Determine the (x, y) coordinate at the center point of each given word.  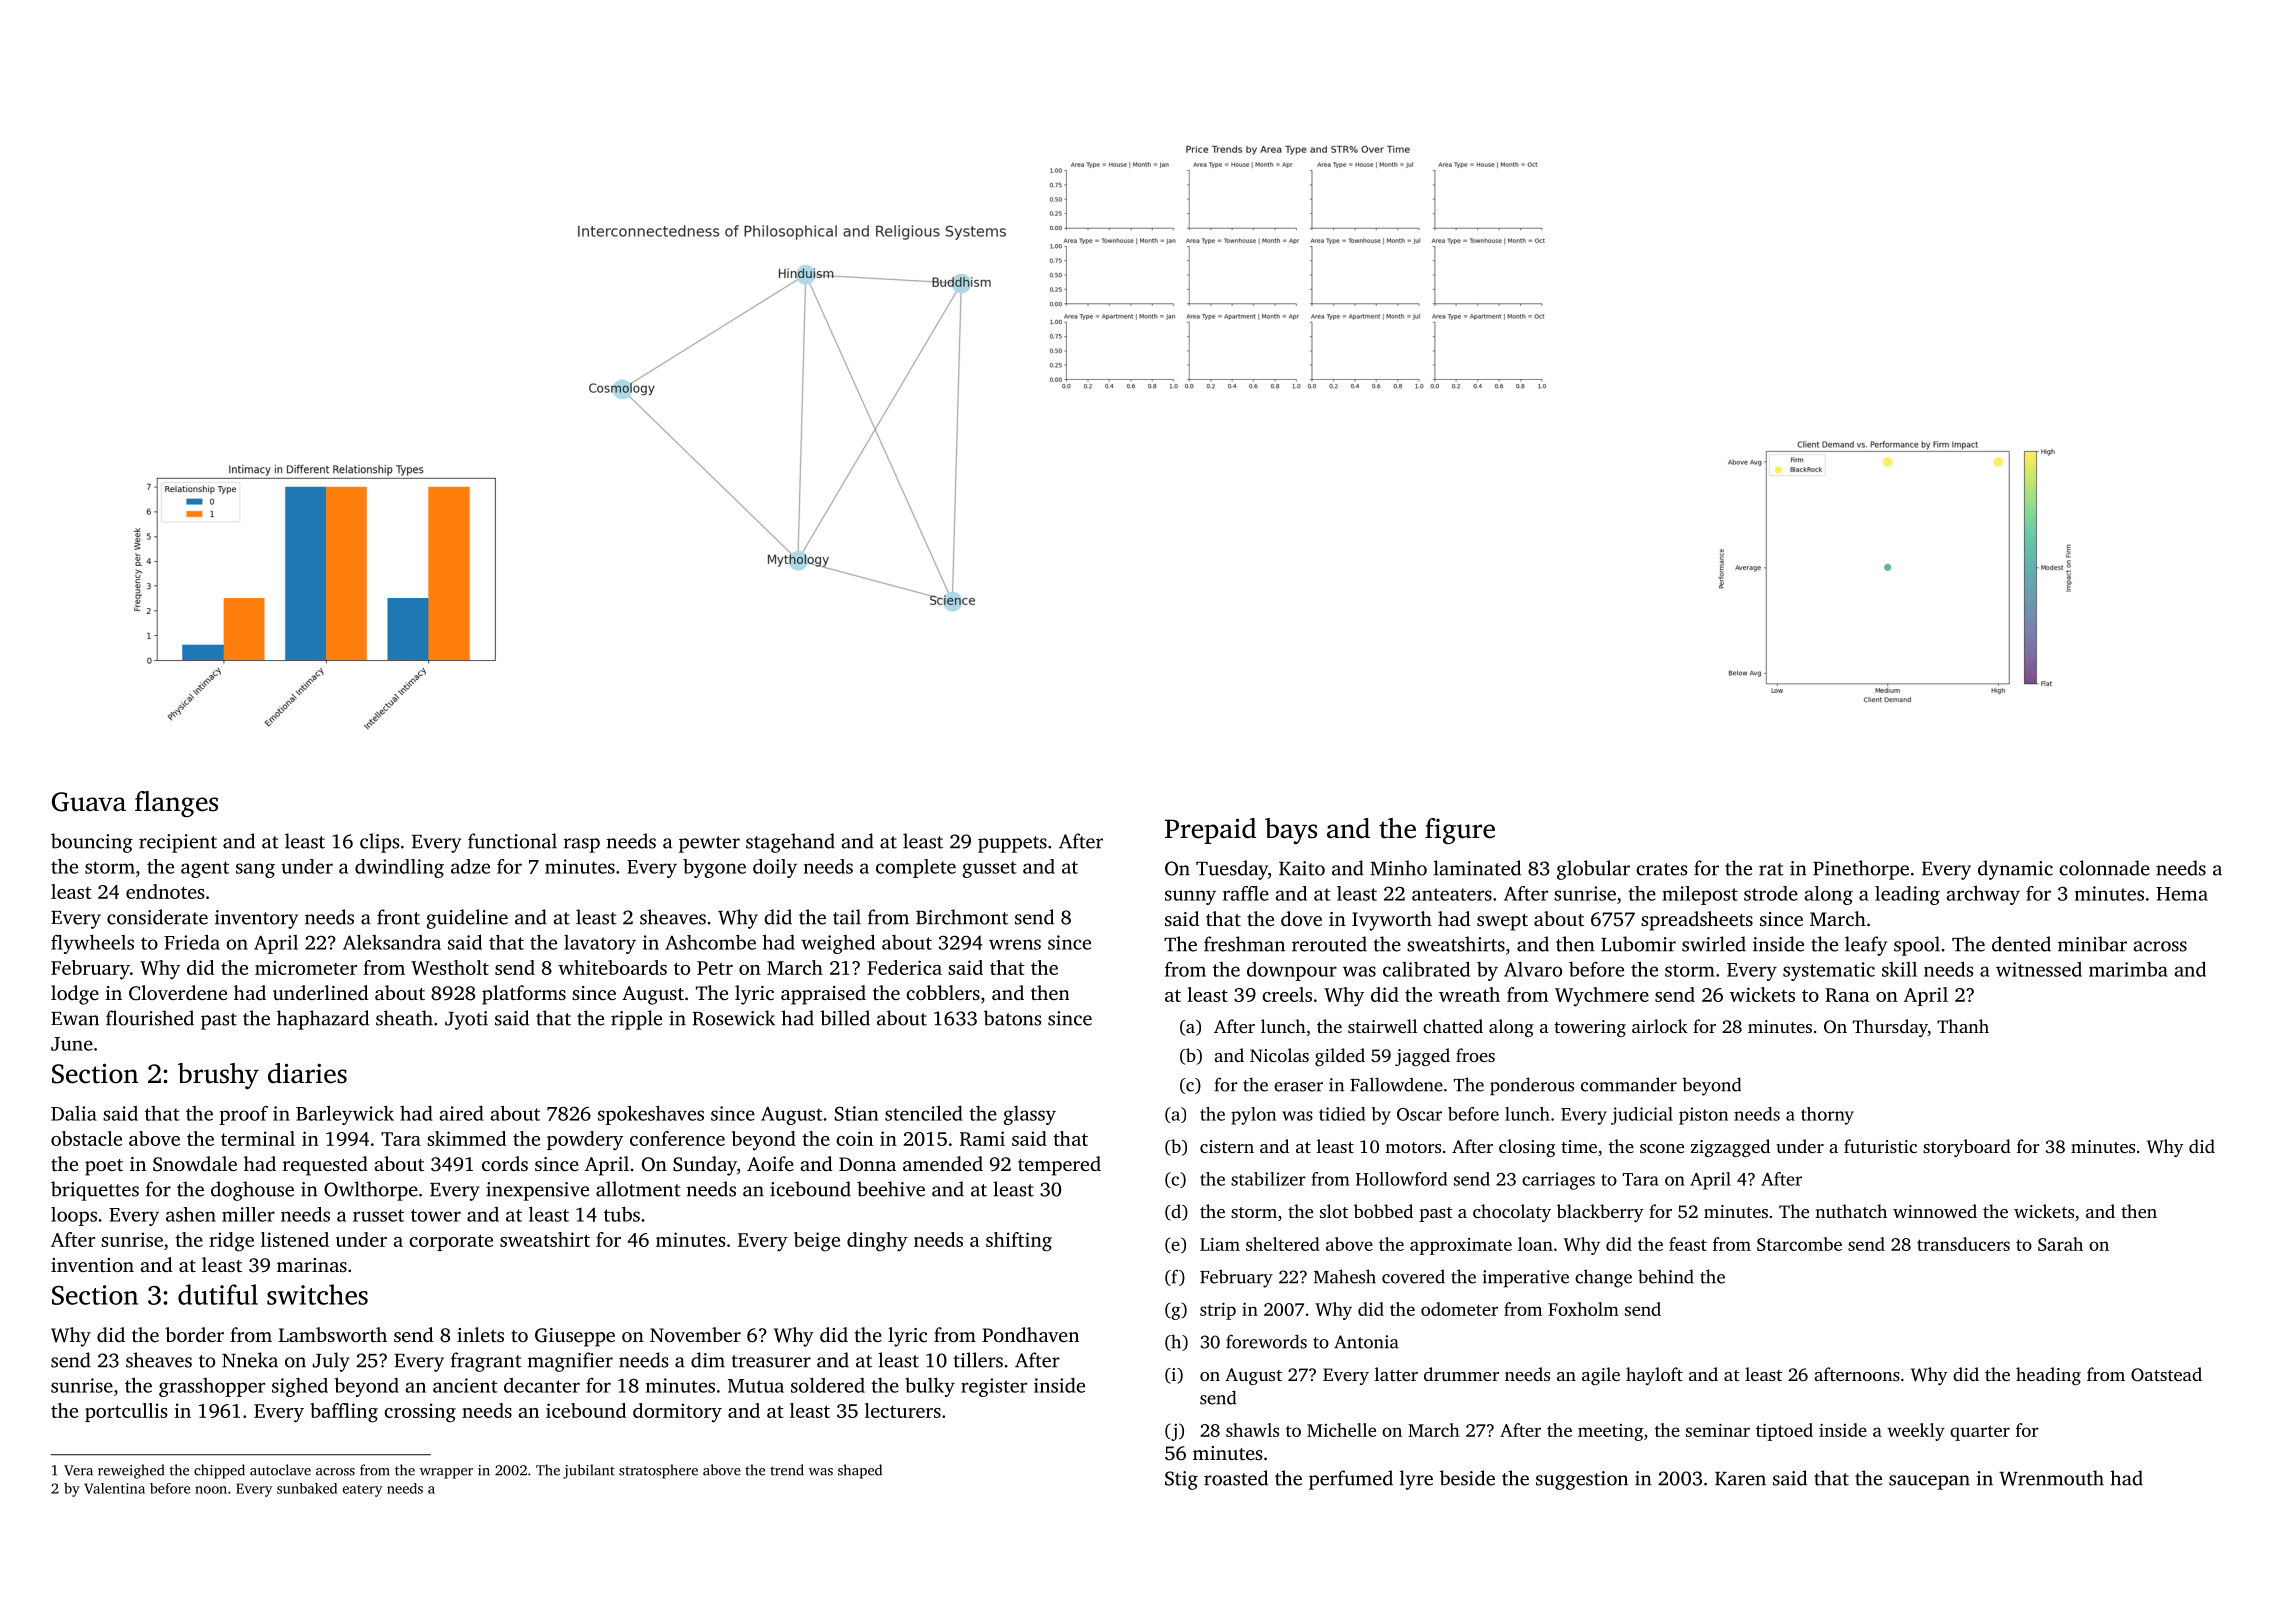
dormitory (677, 1413)
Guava (89, 802)
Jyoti (466, 1020)
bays (1291, 831)
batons (1013, 1018)
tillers (978, 1360)
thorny (1827, 1116)
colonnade (2104, 868)
